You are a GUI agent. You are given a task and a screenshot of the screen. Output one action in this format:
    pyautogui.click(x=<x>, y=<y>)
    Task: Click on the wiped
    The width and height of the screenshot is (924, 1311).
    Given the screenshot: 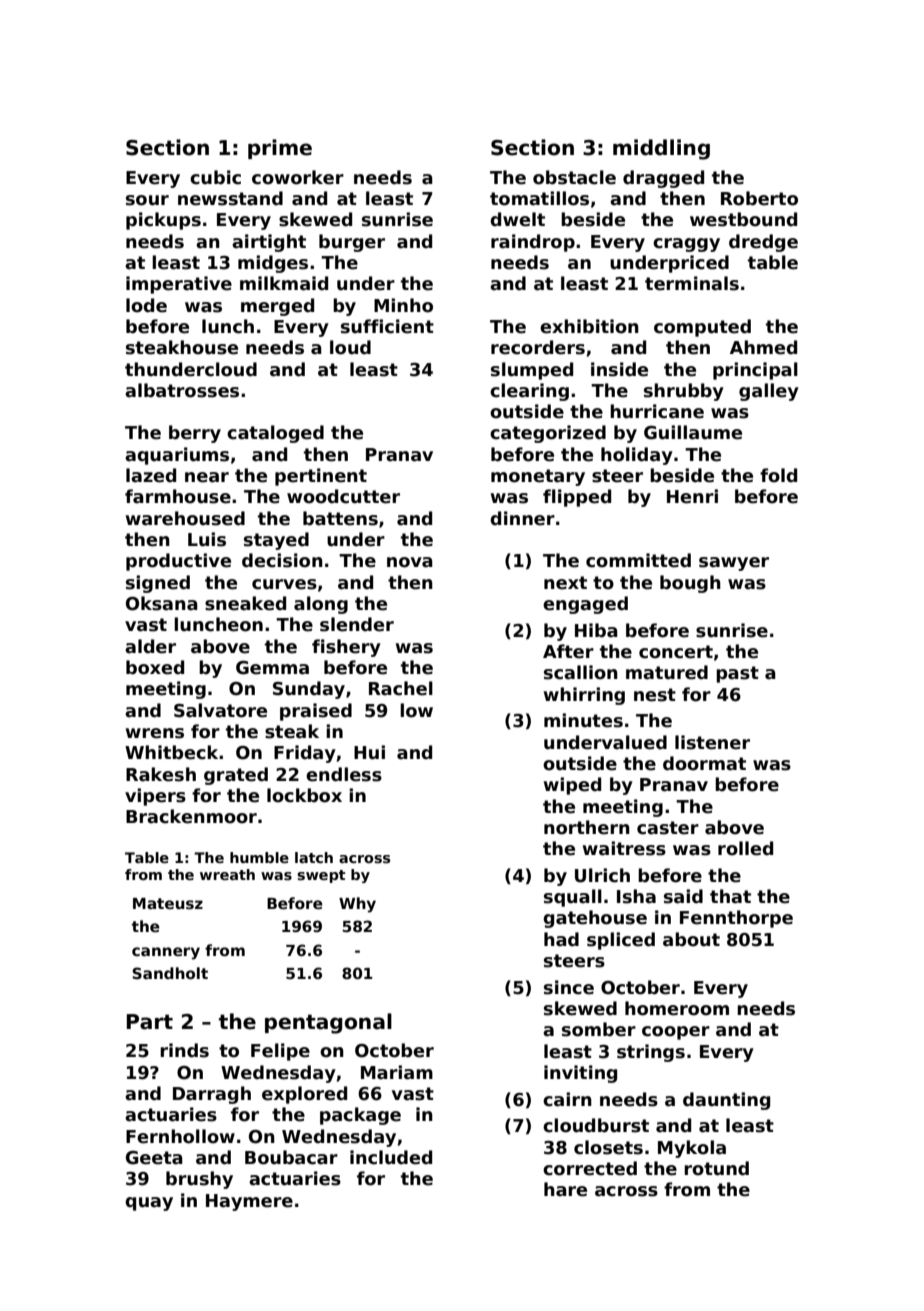 What is the action you would take?
    pyautogui.click(x=572, y=786)
